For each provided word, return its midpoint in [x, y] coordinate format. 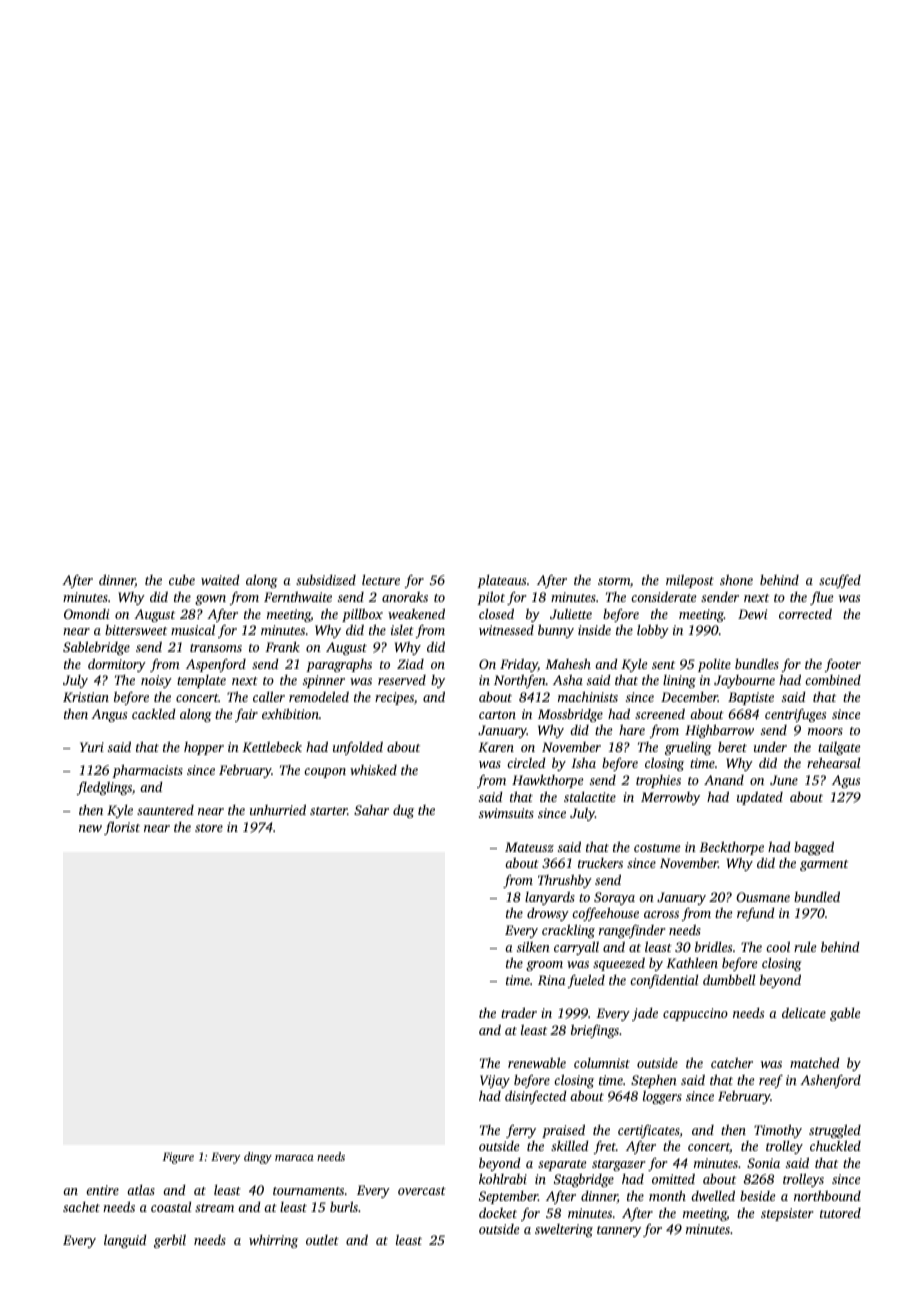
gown [210, 600]
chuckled [835, 1145]
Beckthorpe [731, 848]
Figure [178, 1158]
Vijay [495, 1081]
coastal [171, 1207]
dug [403, 811]
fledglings [104, 788]
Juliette [571, 614]
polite [714, 665]
